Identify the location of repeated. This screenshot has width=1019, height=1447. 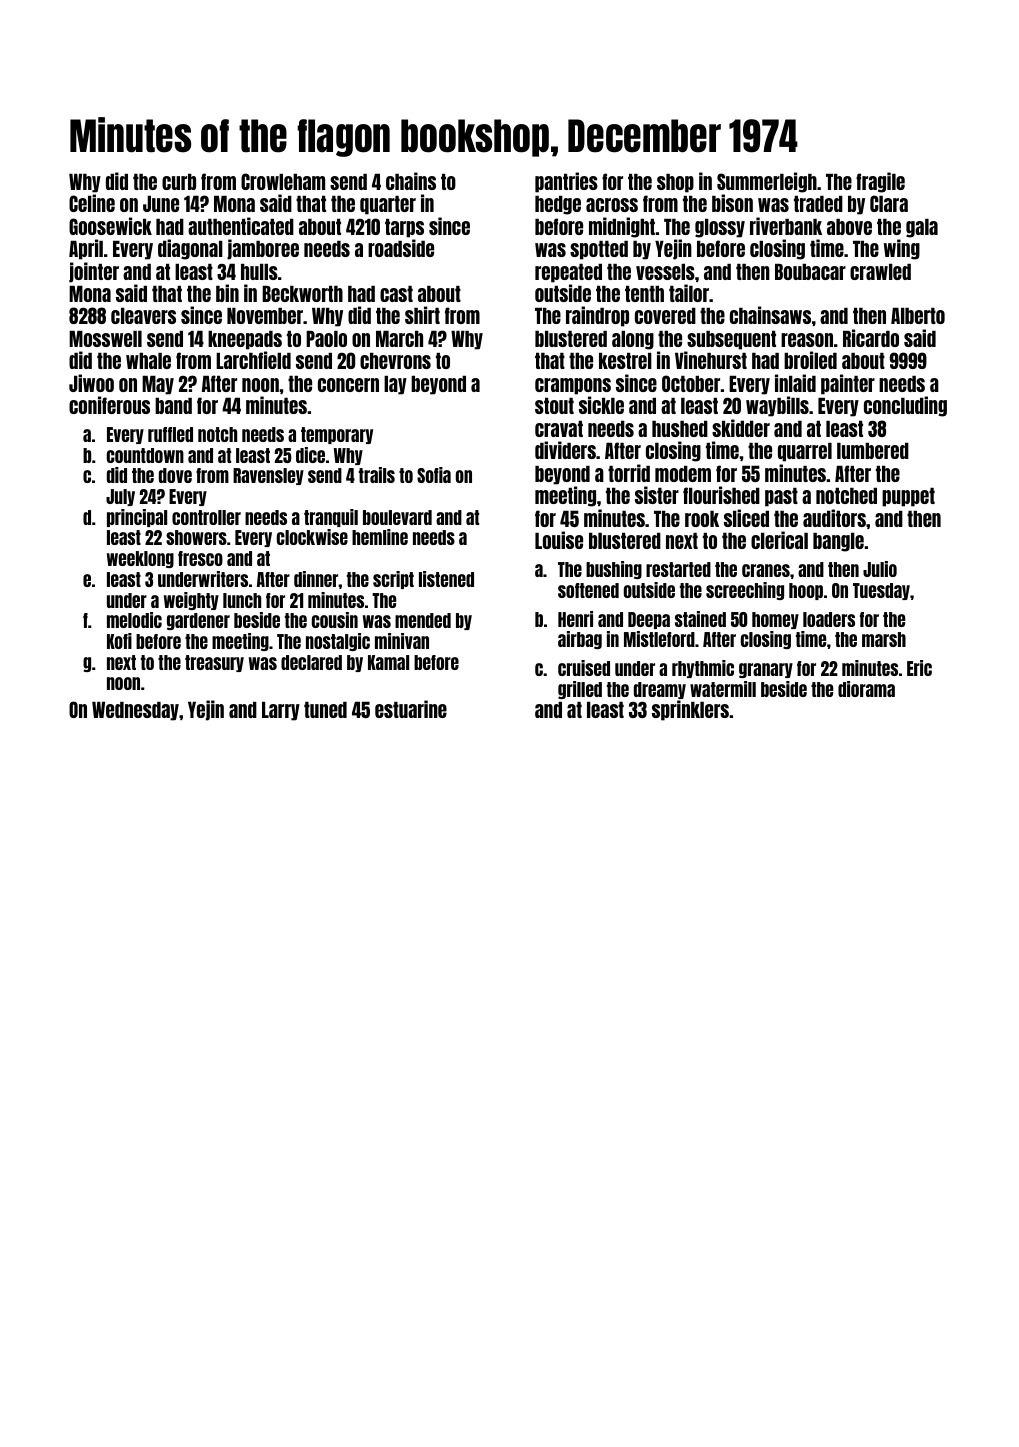
(568, 273).
